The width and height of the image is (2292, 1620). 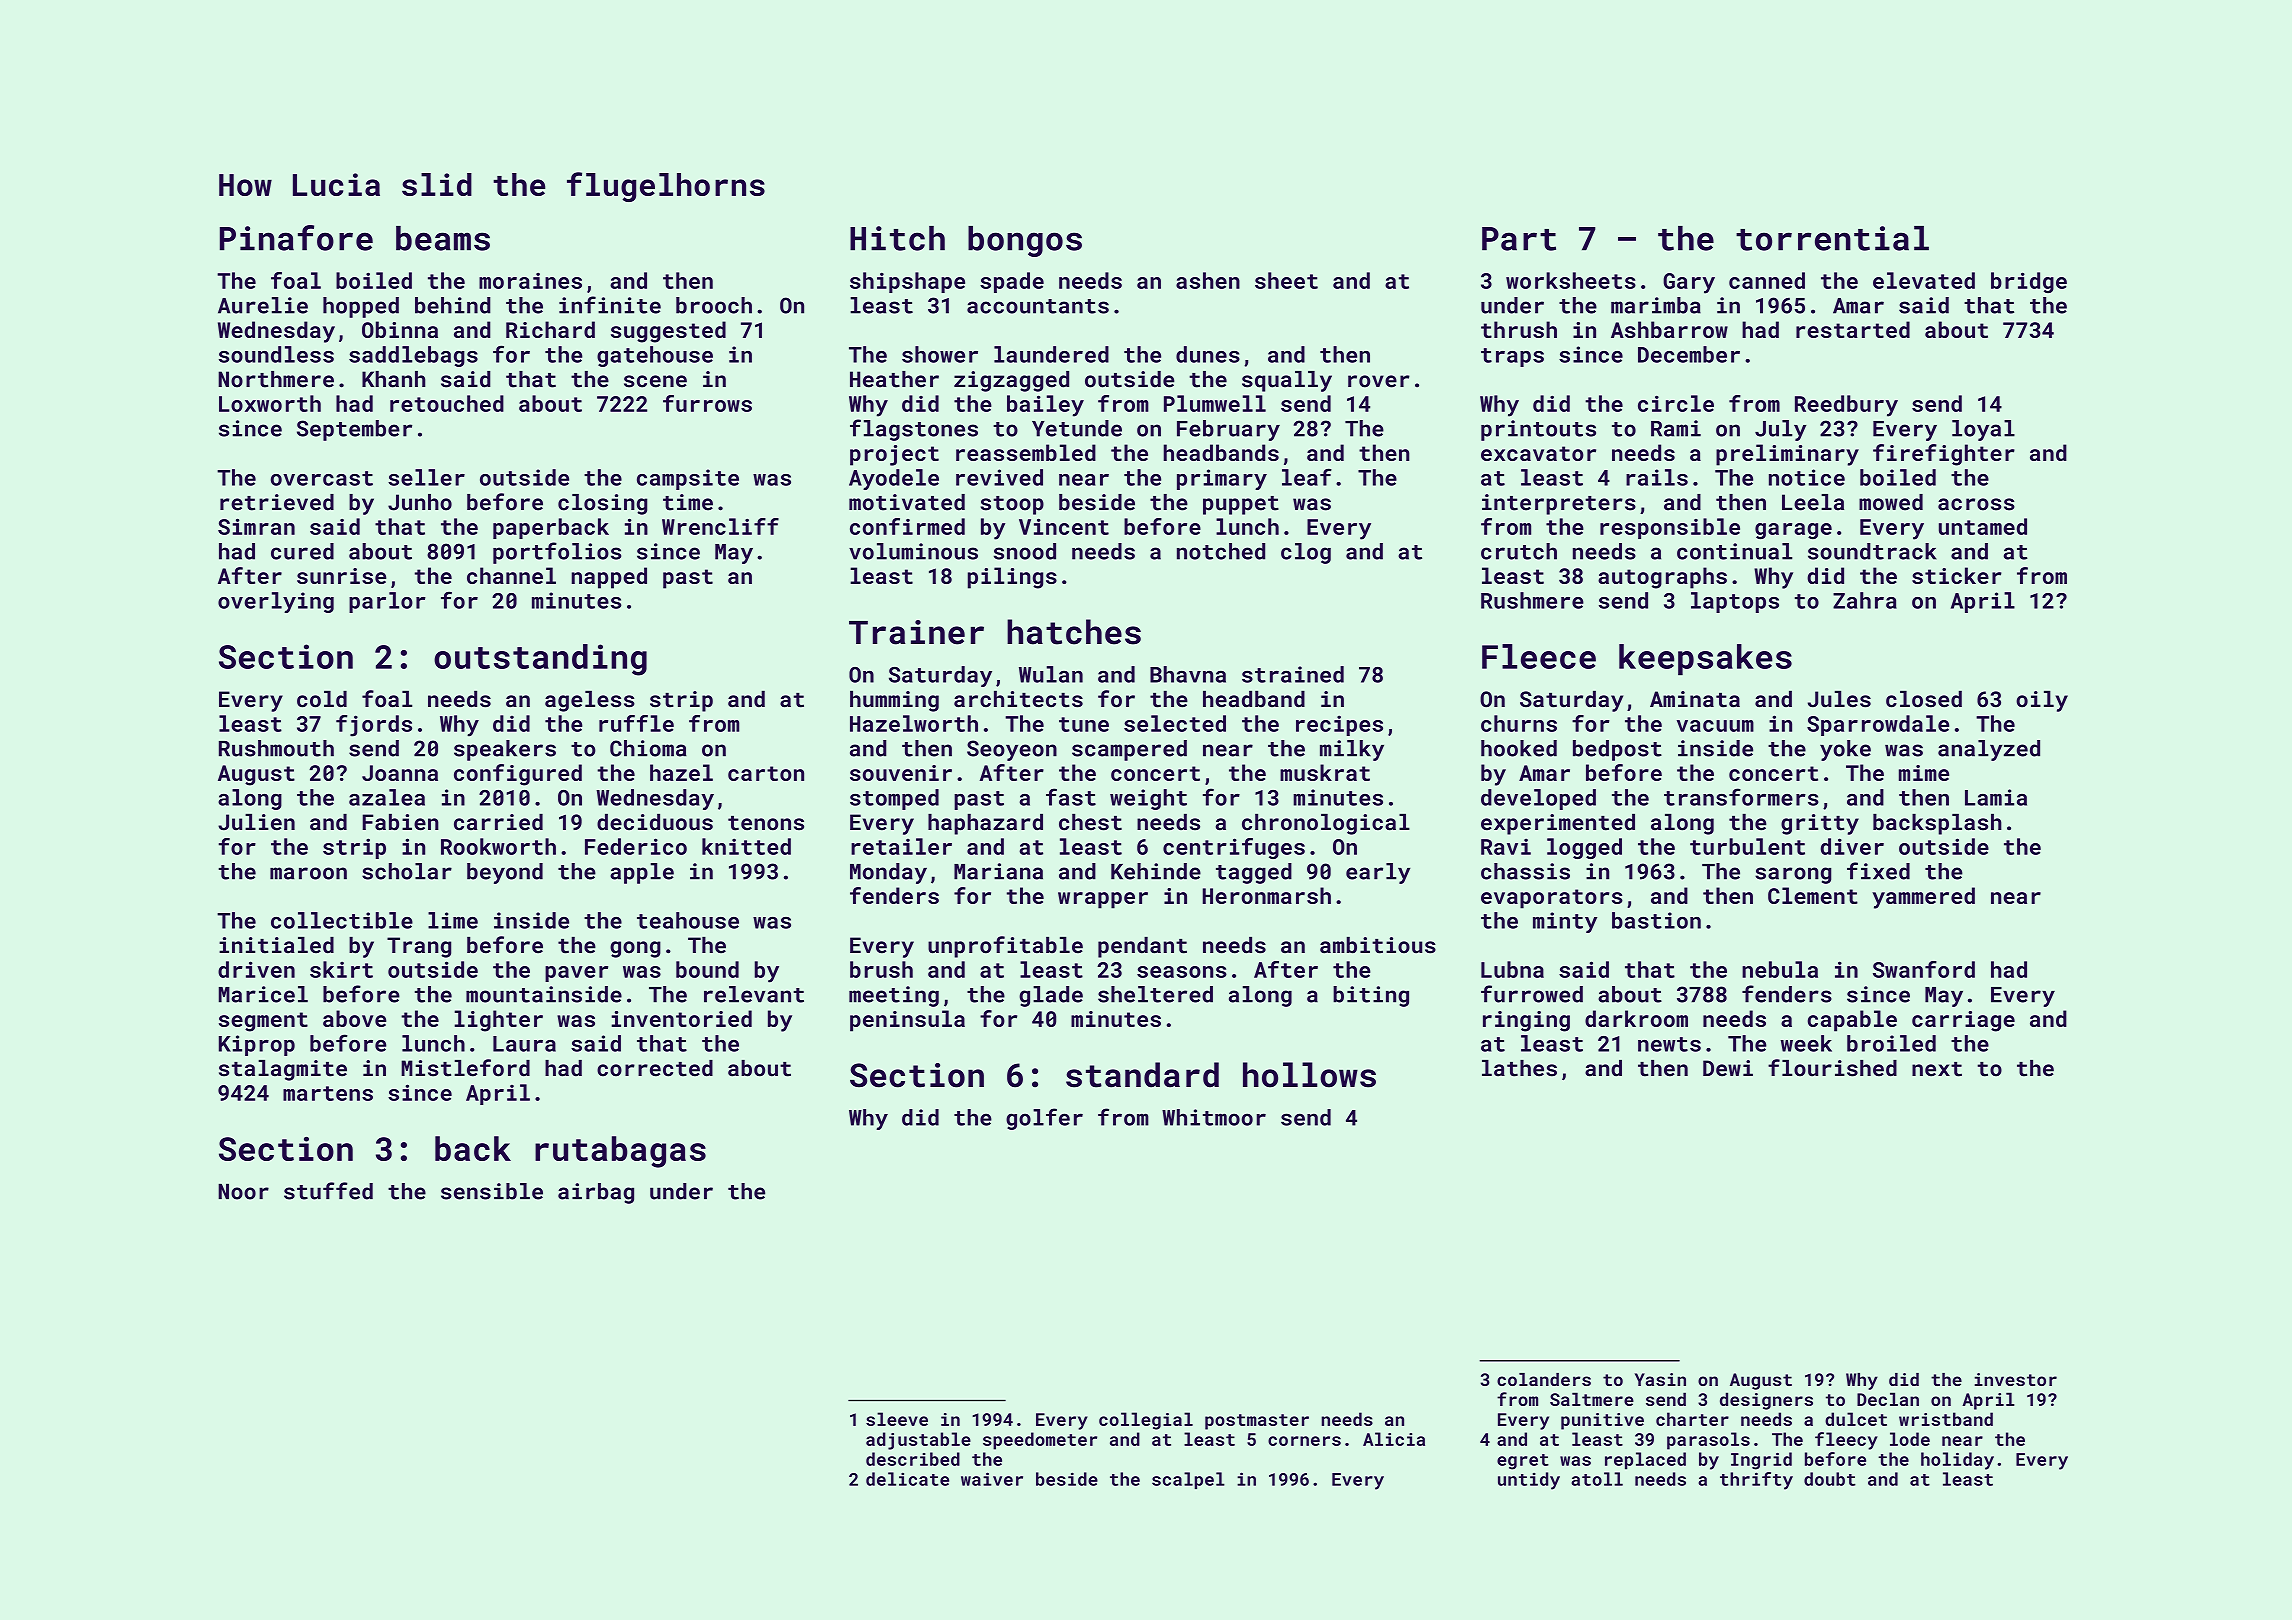 What do you see at coordinates (766, 773) in the image?
I see `carton` at bounding box center [766, 773].
